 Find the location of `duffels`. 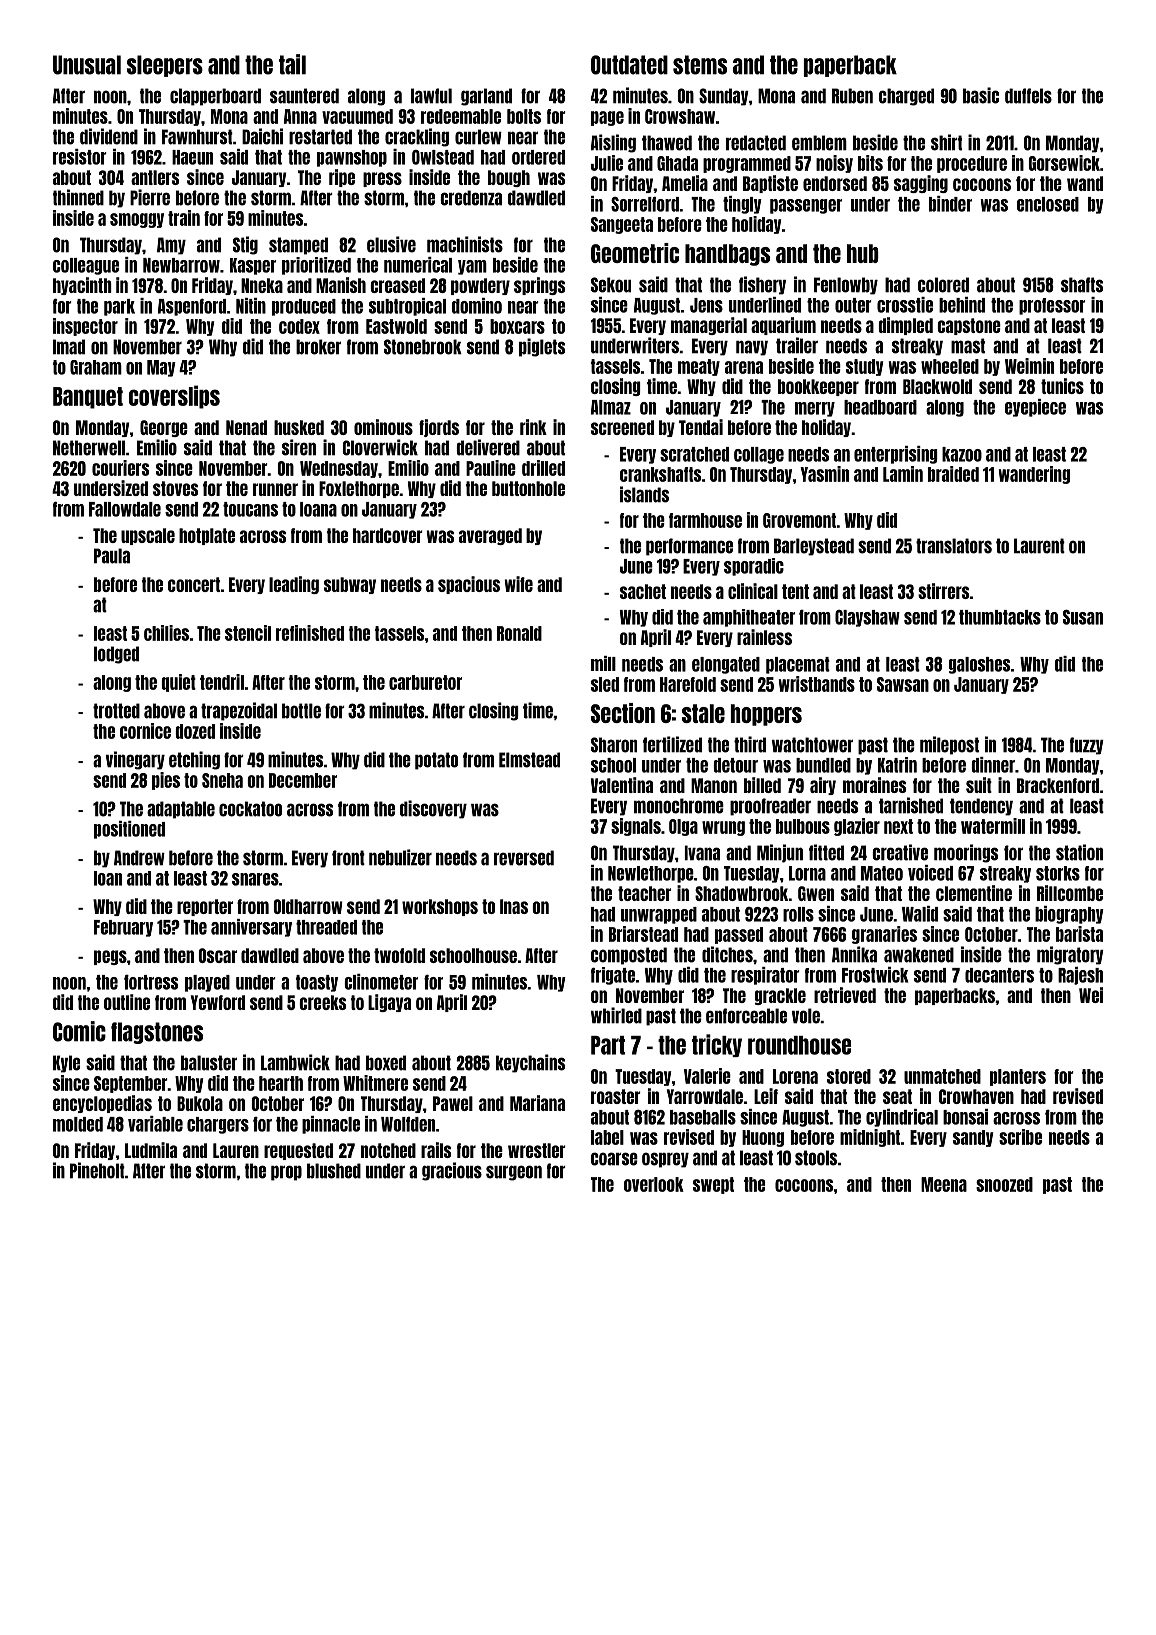

duffels is located at coordinates (1028, 96).
